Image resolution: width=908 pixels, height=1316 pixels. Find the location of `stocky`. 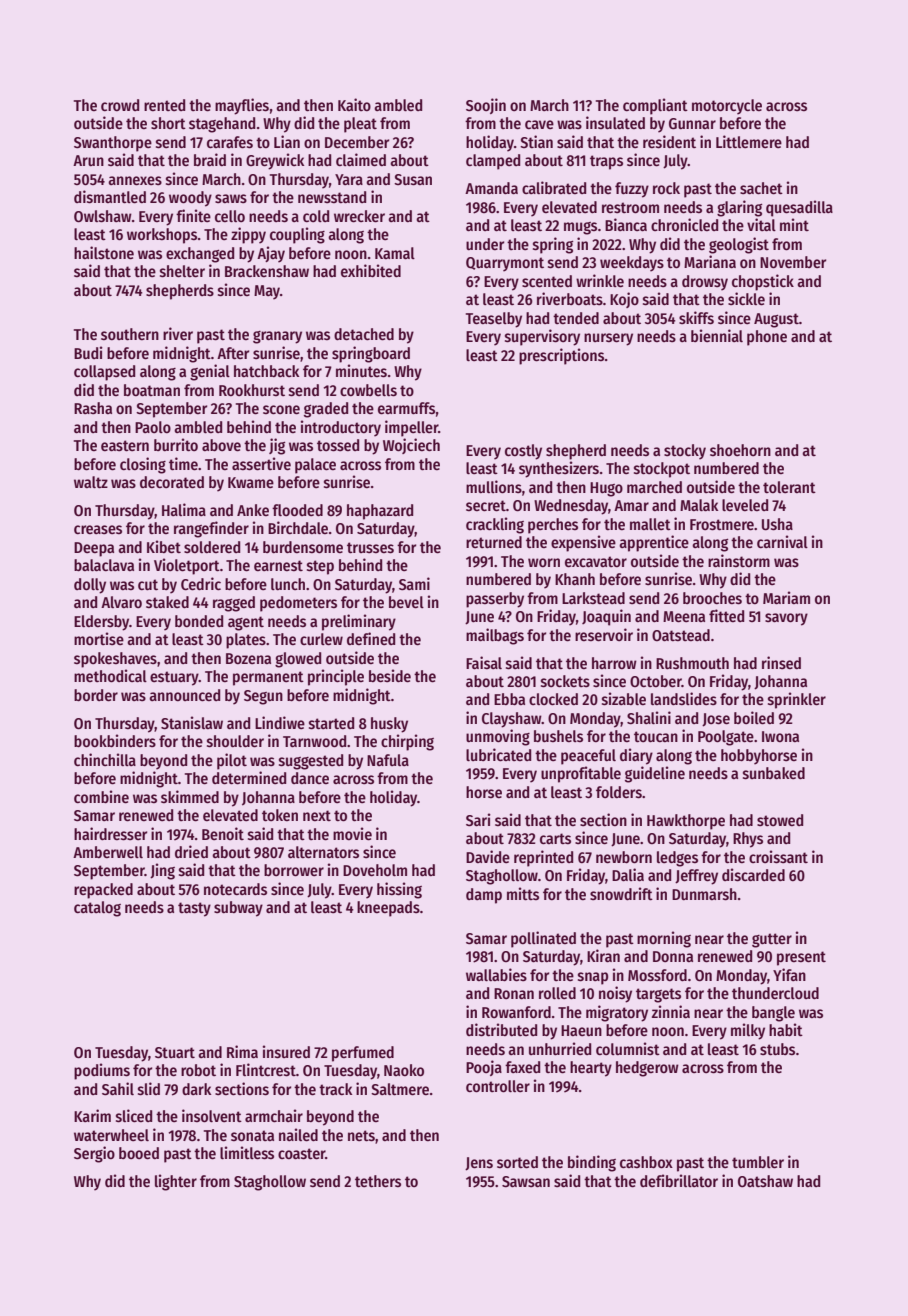

stocky is located at coordinates (685, 452).
